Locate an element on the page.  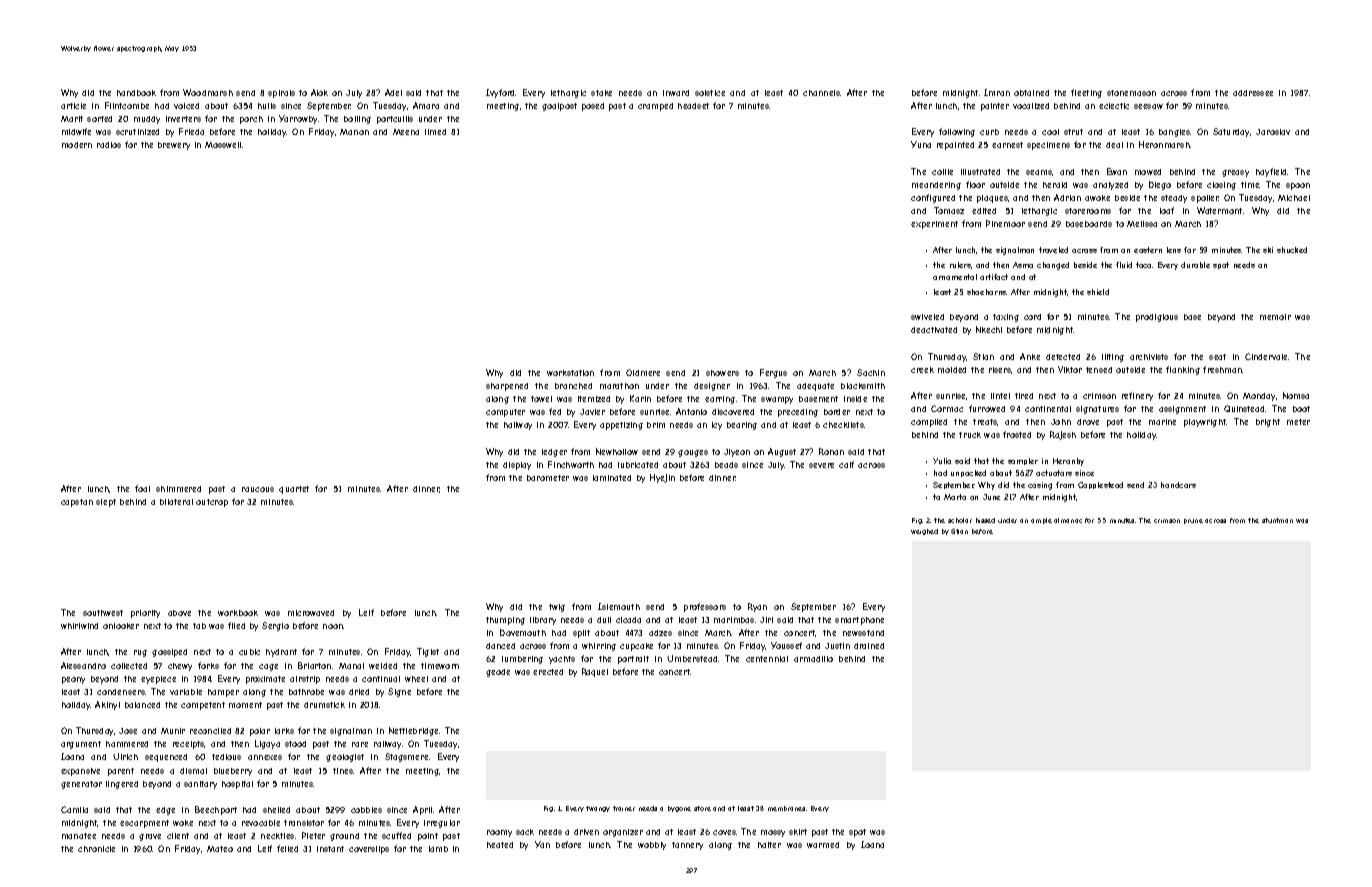
headset is located at coordinates (693, 106).
